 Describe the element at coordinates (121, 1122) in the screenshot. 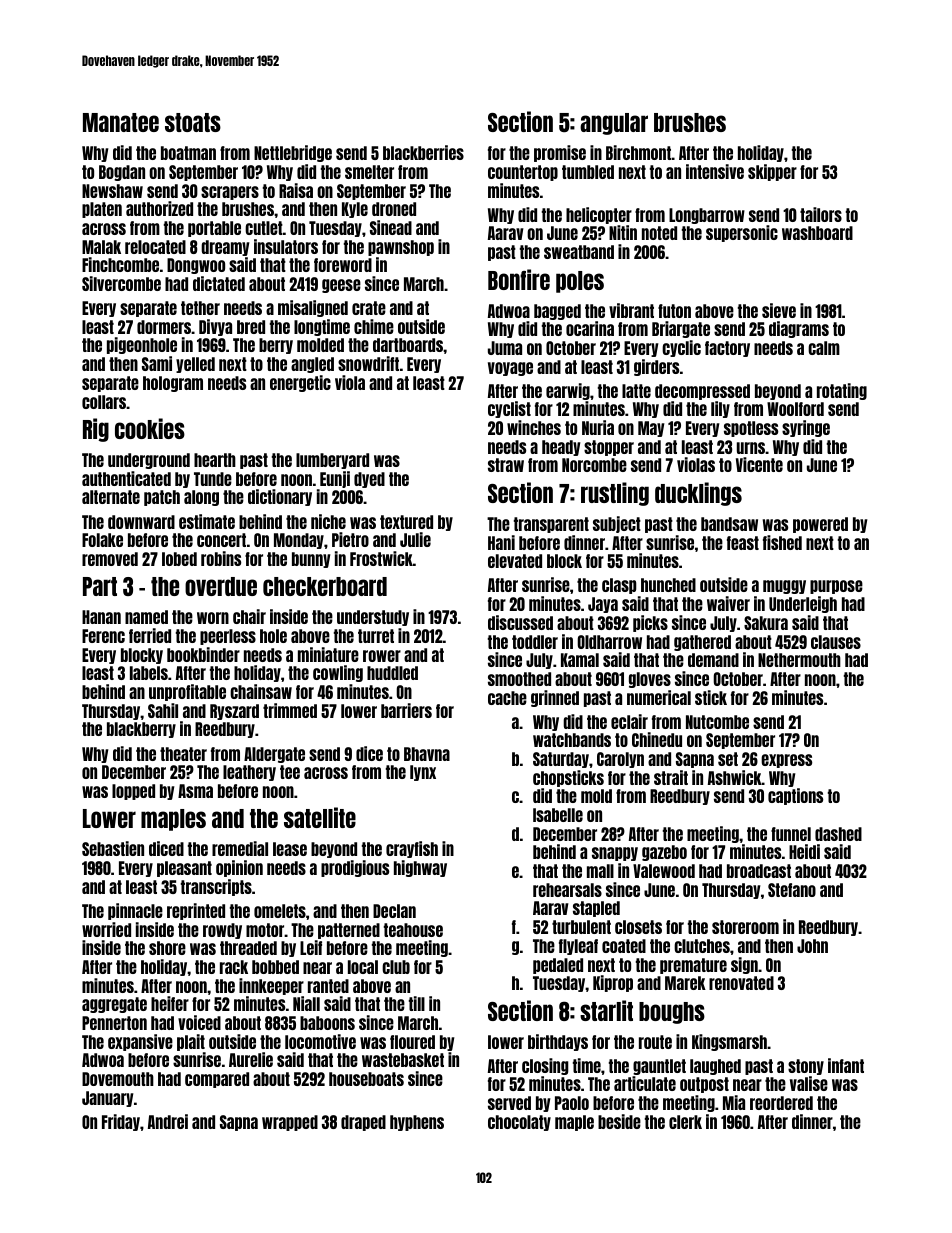

I see `Friday` at that location.
